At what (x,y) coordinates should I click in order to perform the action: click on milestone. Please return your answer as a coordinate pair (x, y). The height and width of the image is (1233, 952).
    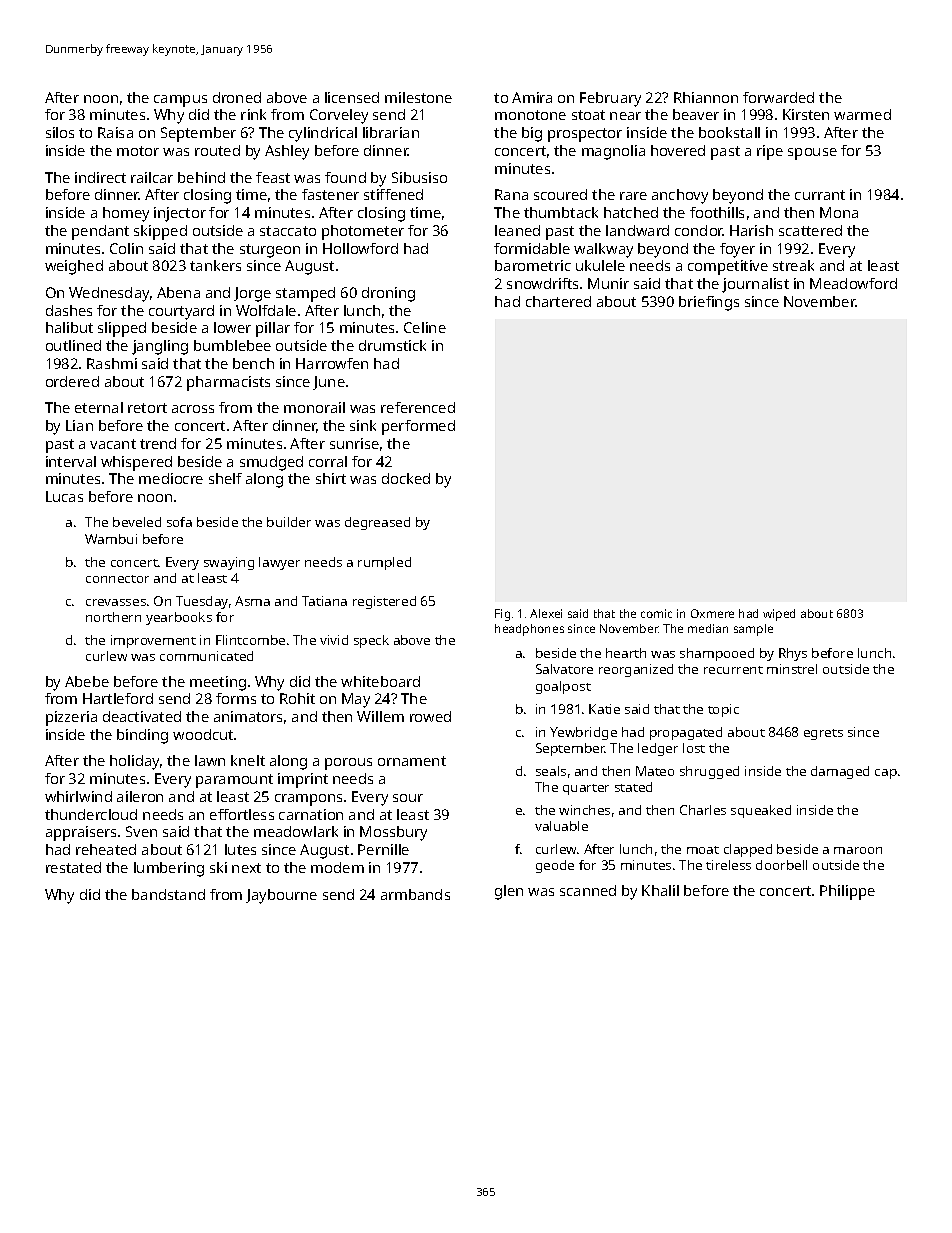
    Looking at the image, I should click on (418, 97).
